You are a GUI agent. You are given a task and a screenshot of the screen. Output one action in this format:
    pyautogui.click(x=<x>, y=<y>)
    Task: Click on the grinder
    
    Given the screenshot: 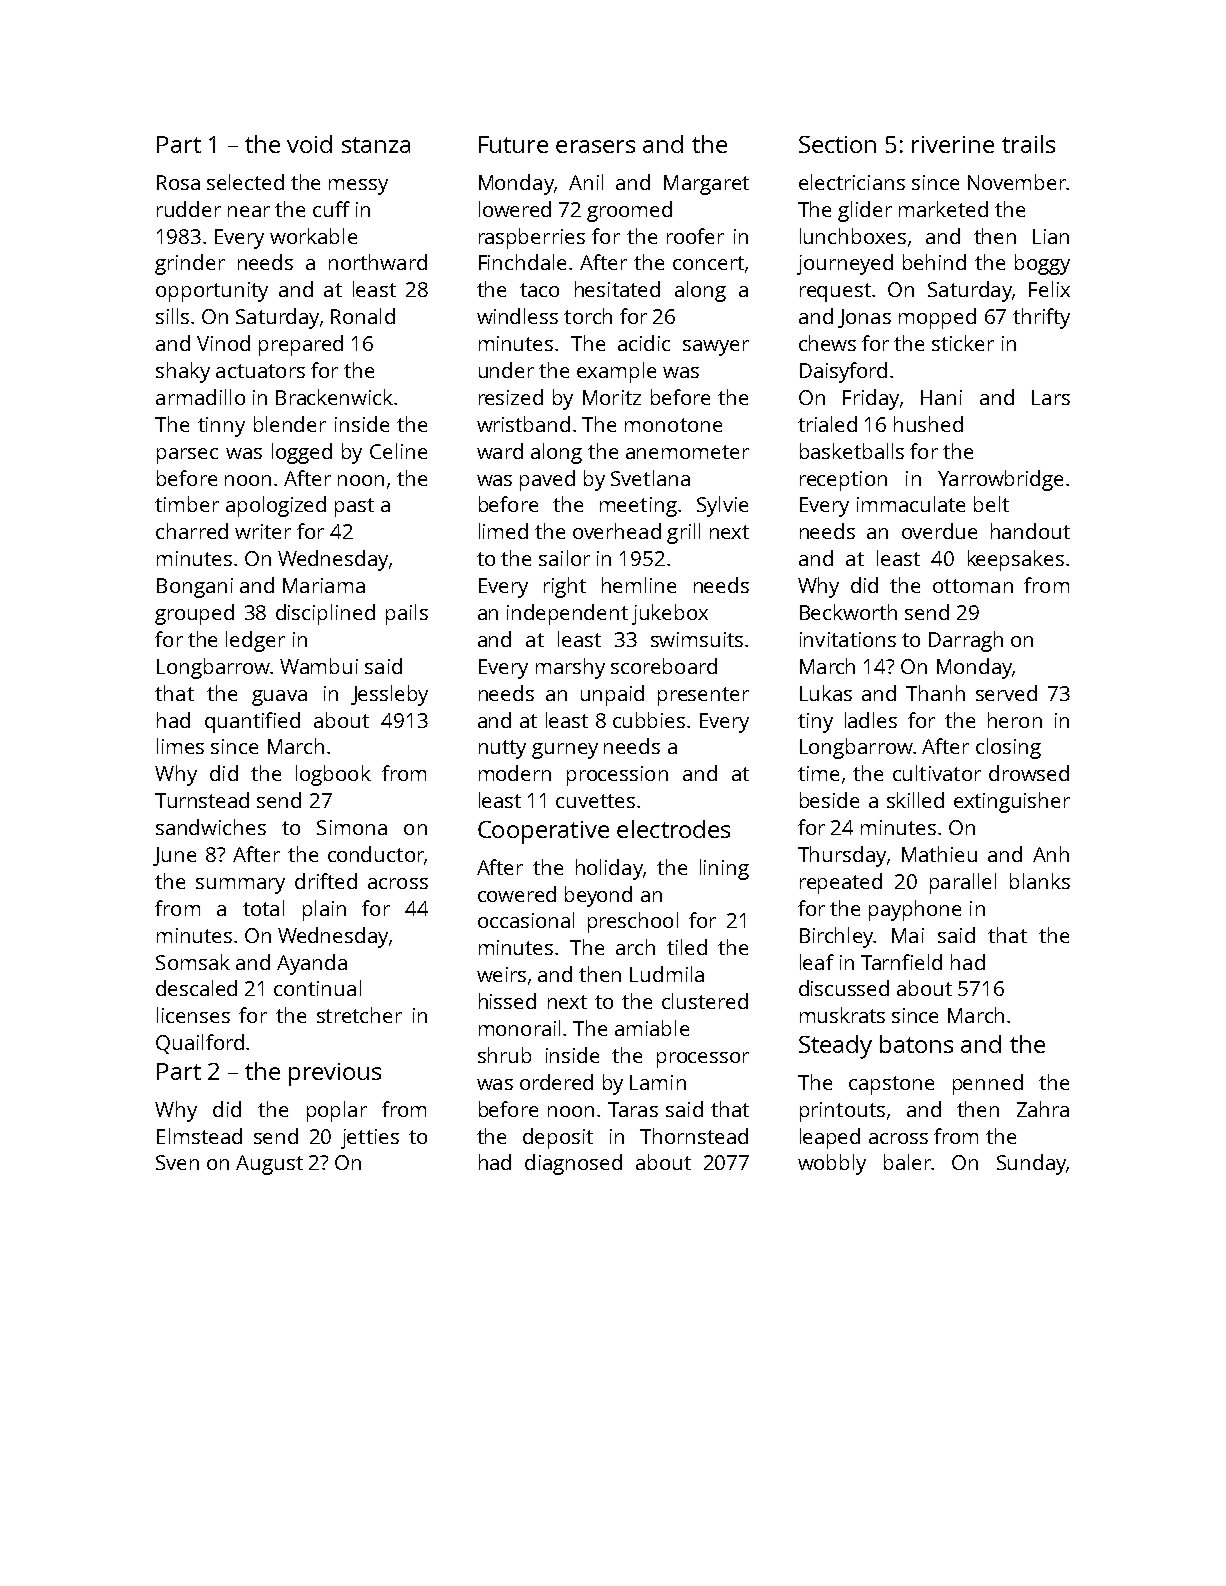 What is the action you would take?
    pyautogui.click(x=190, y=264)
